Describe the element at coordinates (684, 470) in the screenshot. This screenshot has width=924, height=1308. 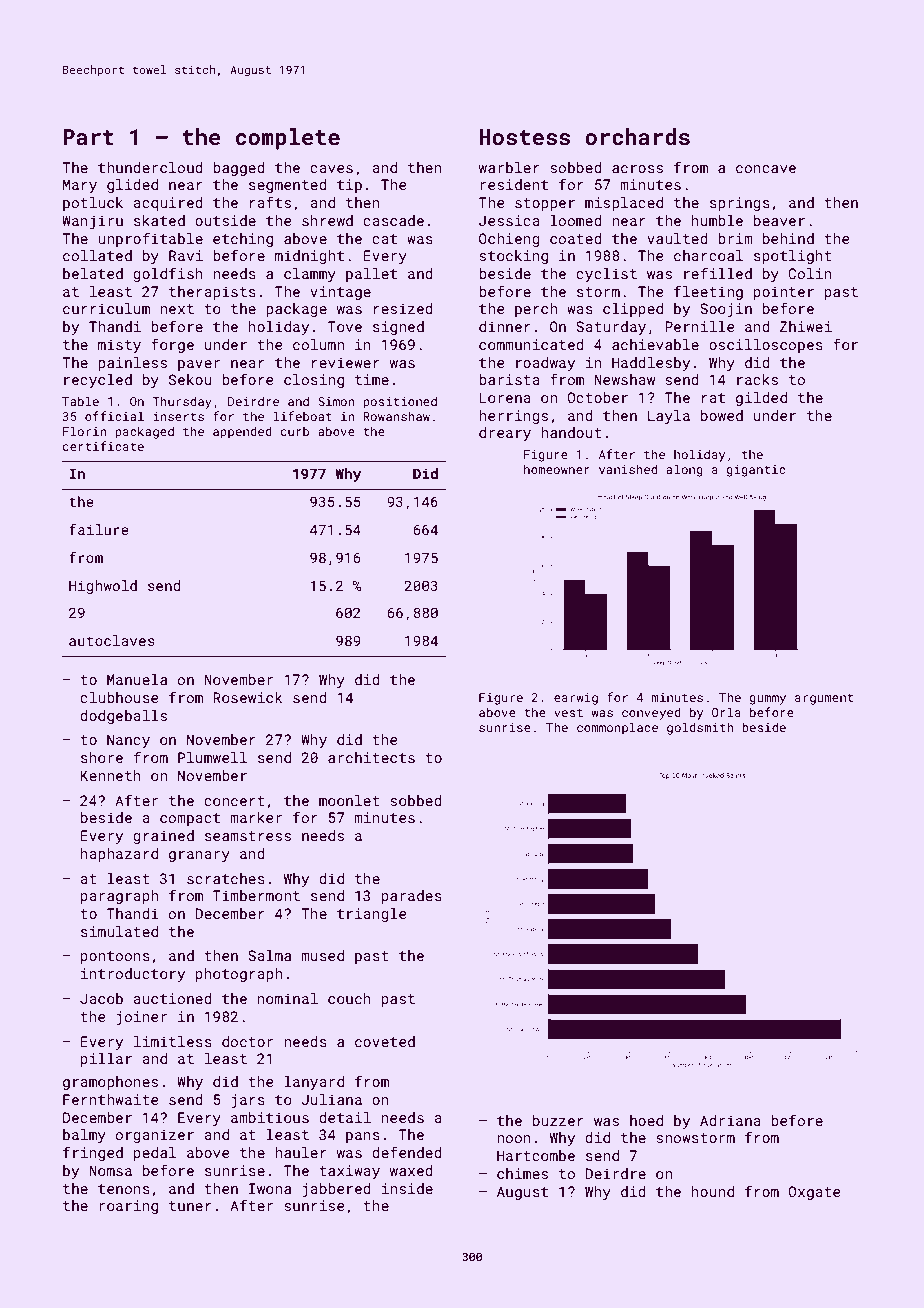
I see `along` at that location.
